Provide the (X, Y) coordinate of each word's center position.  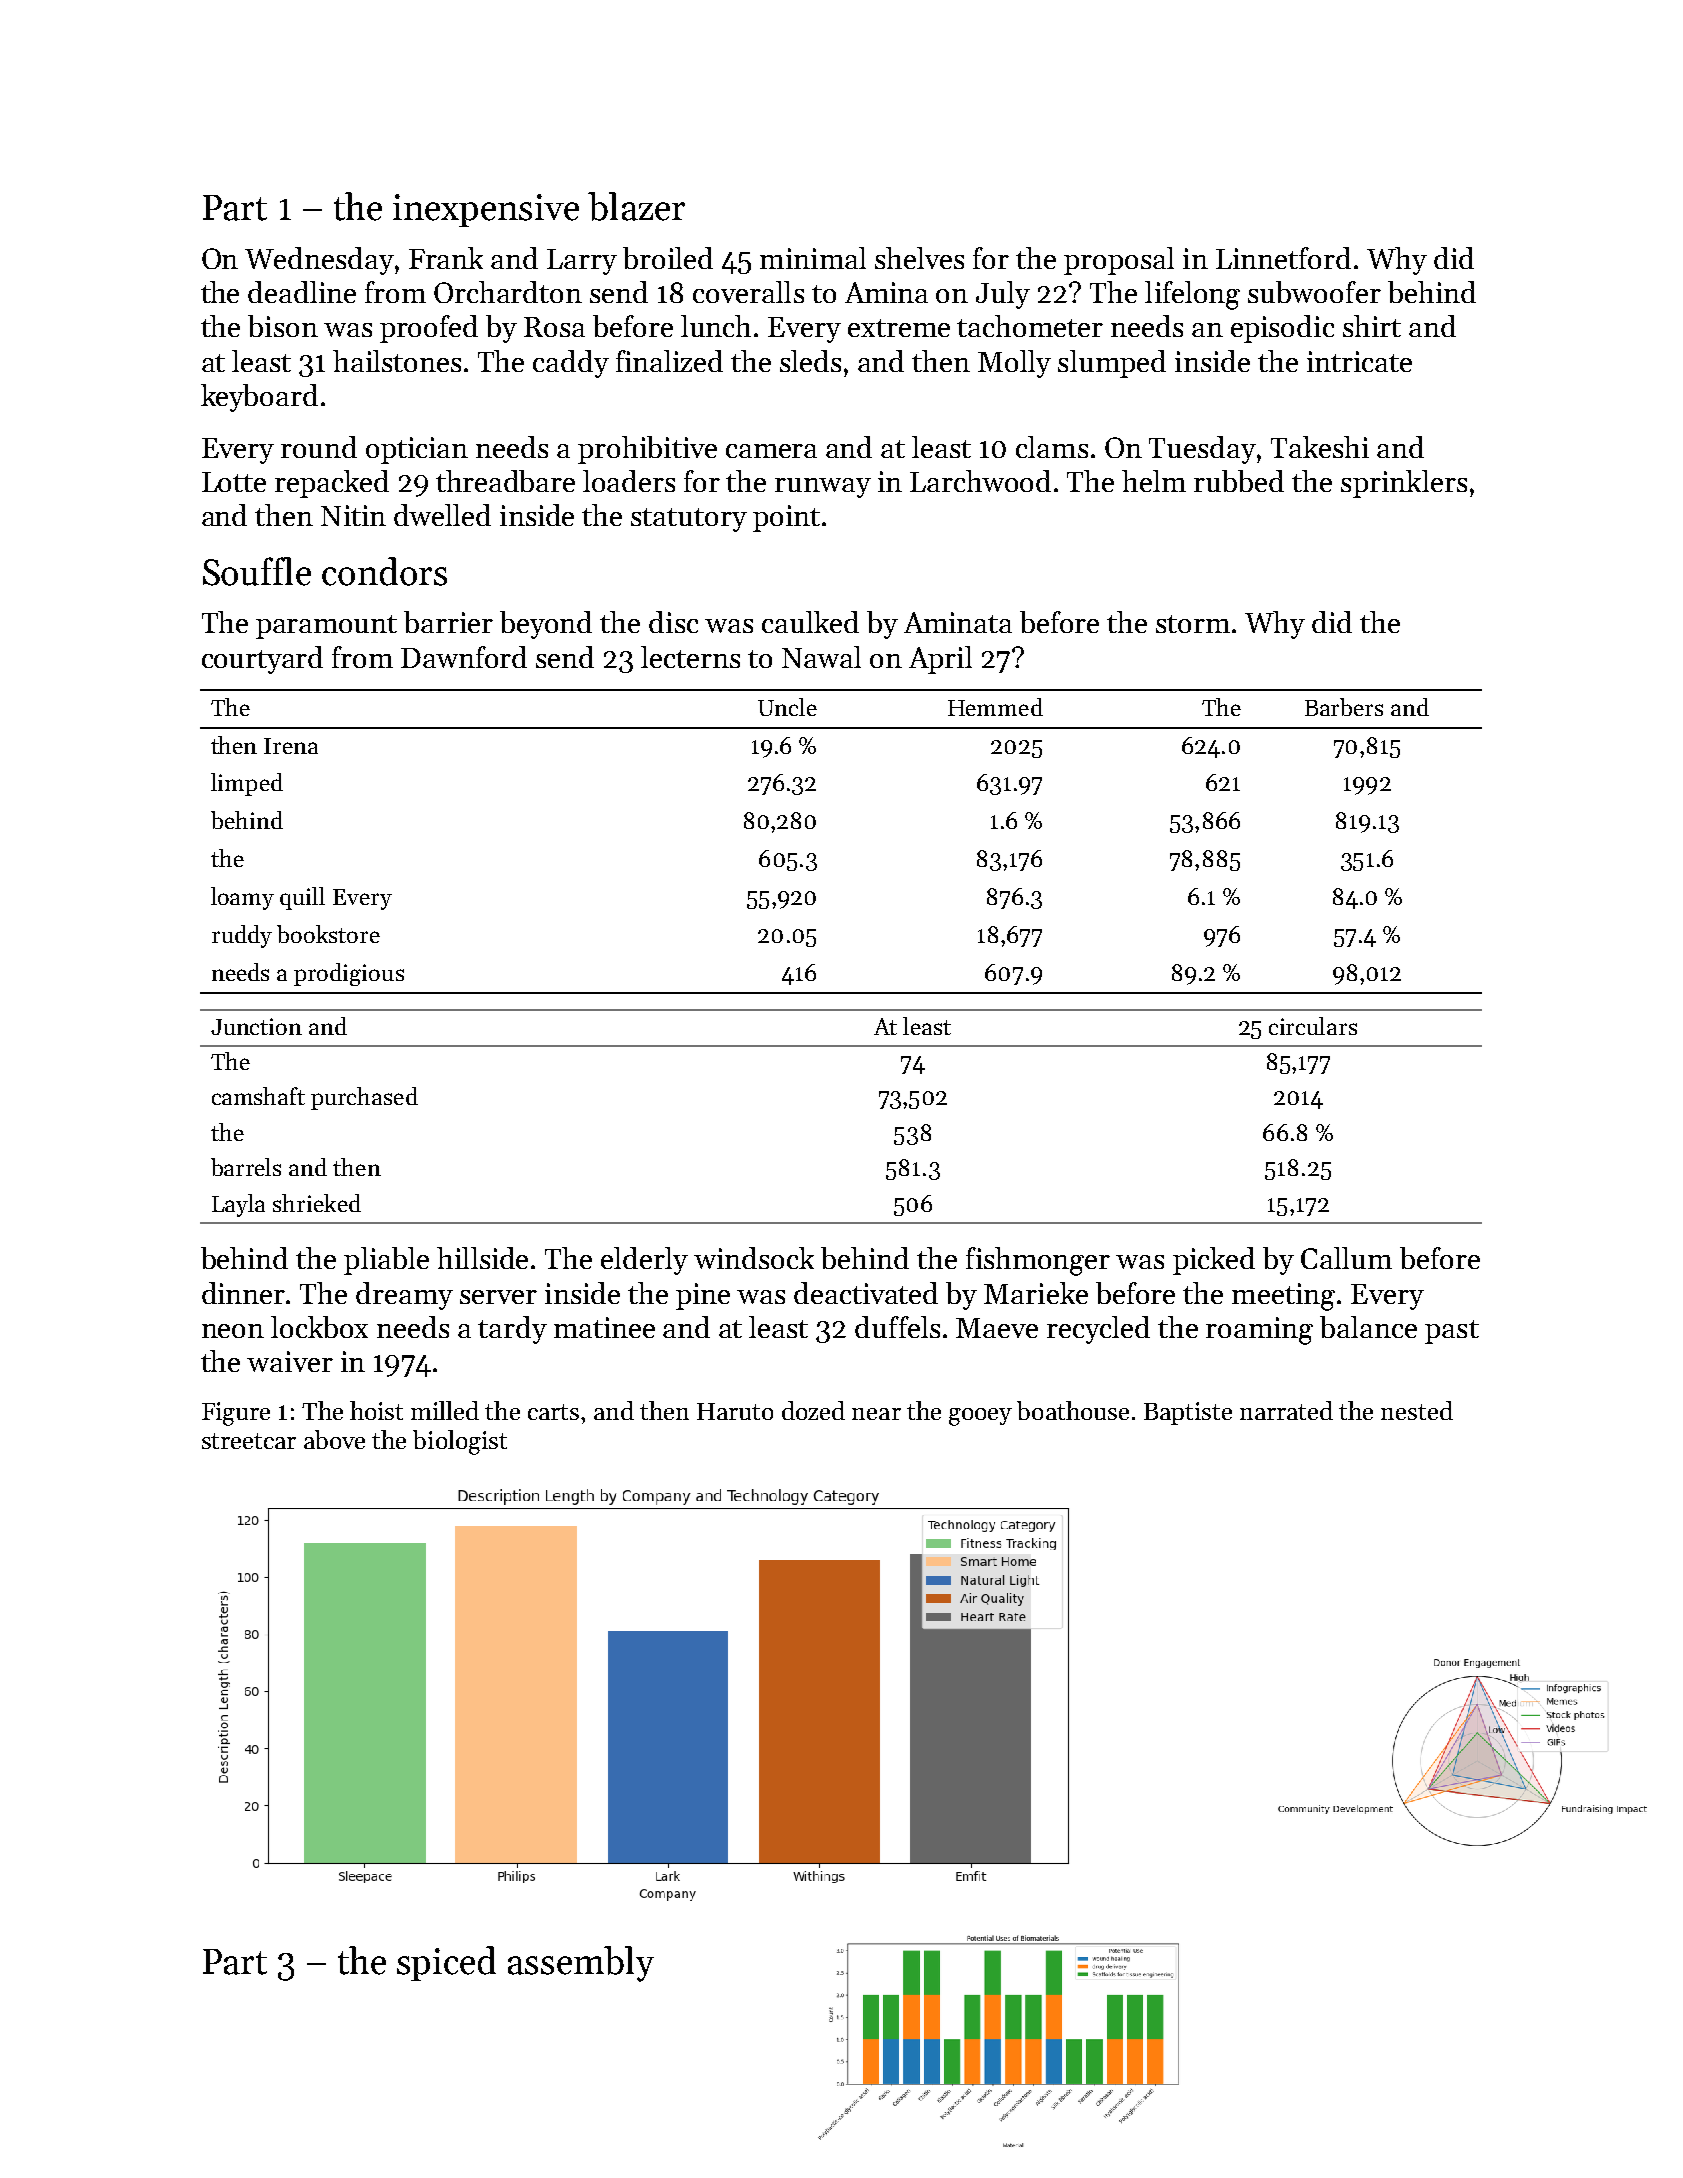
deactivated (866, 1293)
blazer (636, 206)
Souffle (257, 571)
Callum (1346, 1258)
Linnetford (1283, 258)
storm (1193, 624)
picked (1214, 1261)
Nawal (821, 657)
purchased (364, 1098)
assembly (581, 1964)
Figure (236, 1414)
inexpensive (486, 210)
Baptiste (1188, 1413)
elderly (644, 1261)
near (876, 1414)
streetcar (249, 1441)
